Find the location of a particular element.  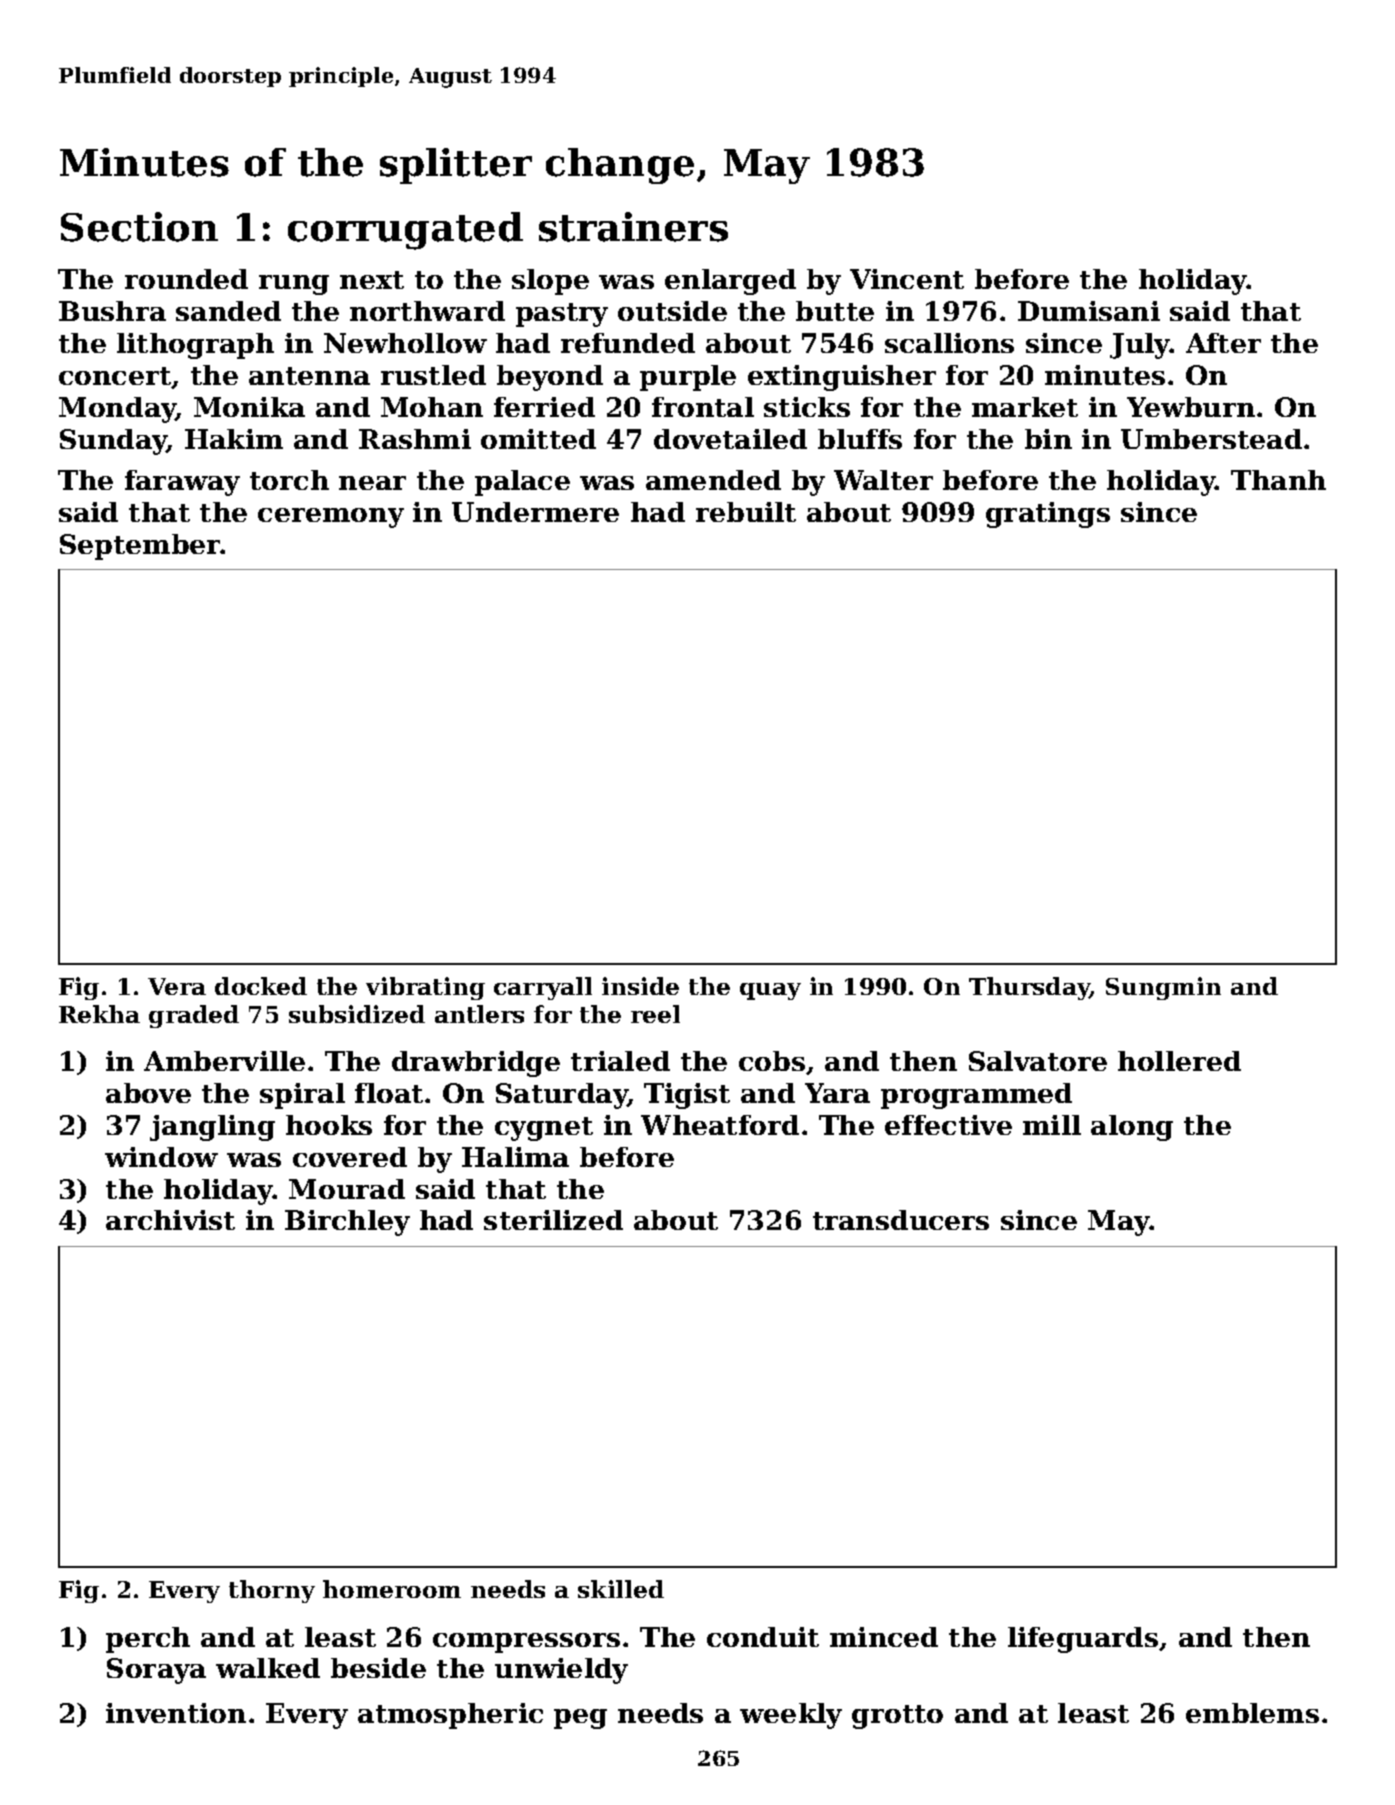

September is located at coordinates (140, 547).
